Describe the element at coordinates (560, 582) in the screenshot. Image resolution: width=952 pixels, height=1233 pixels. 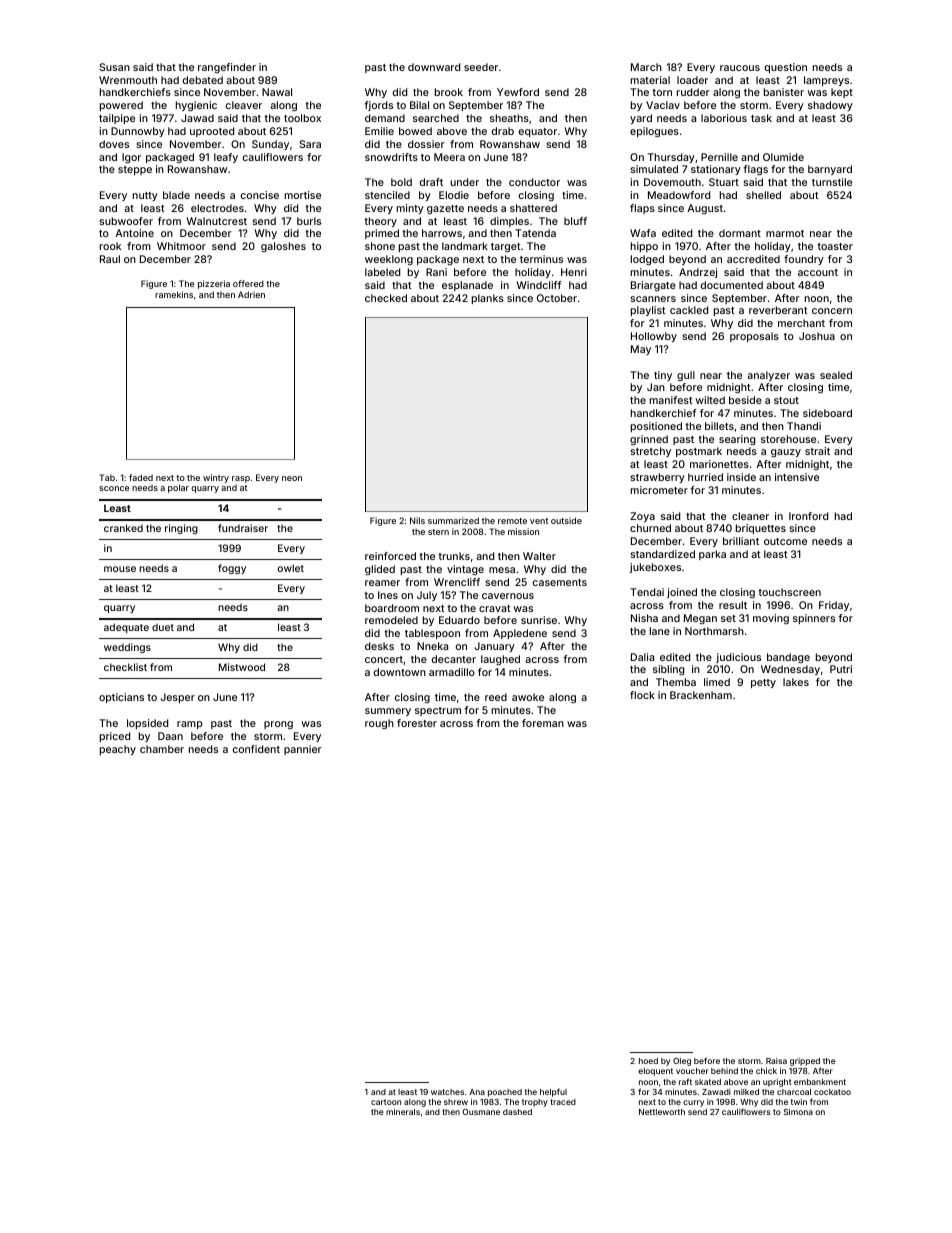
I see `casements` at that location.
